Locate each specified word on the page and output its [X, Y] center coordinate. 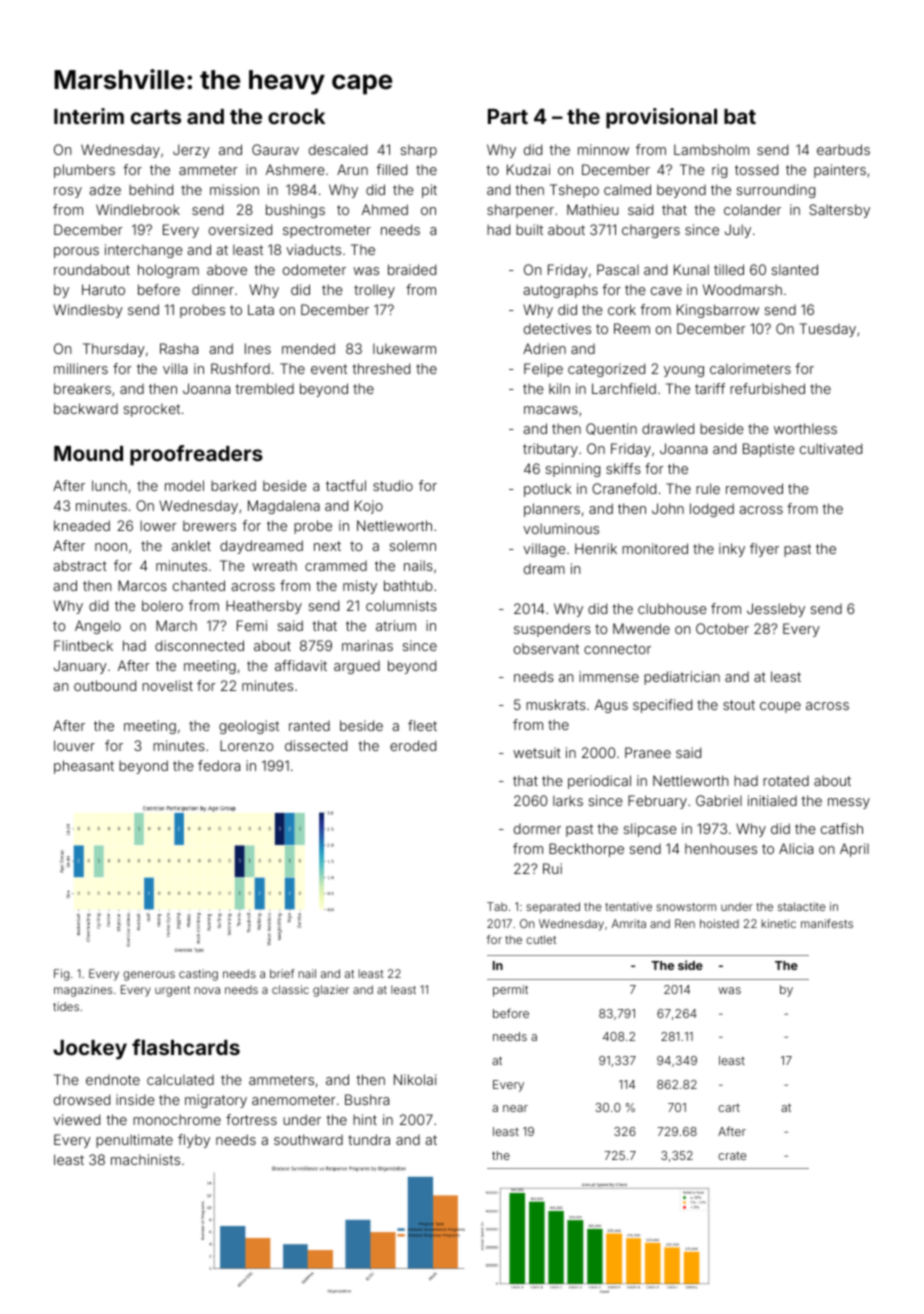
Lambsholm [711, 149]
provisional [661, 118]
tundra [369, 1139]
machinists [145, 1159]
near [515, 1108]
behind [151, 189]
